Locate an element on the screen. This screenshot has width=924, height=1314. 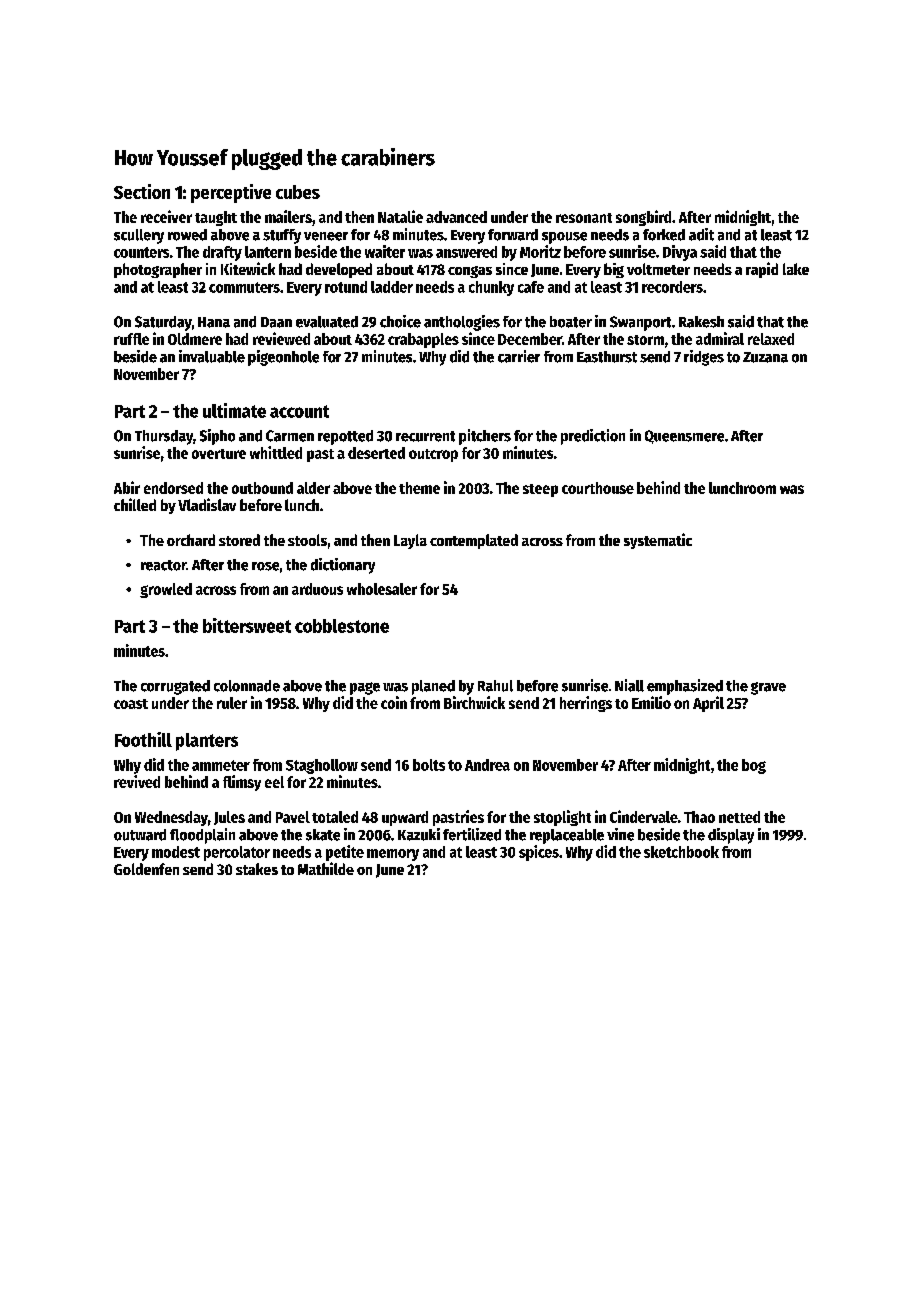
corrugated is located at coordinates (175, 687).
